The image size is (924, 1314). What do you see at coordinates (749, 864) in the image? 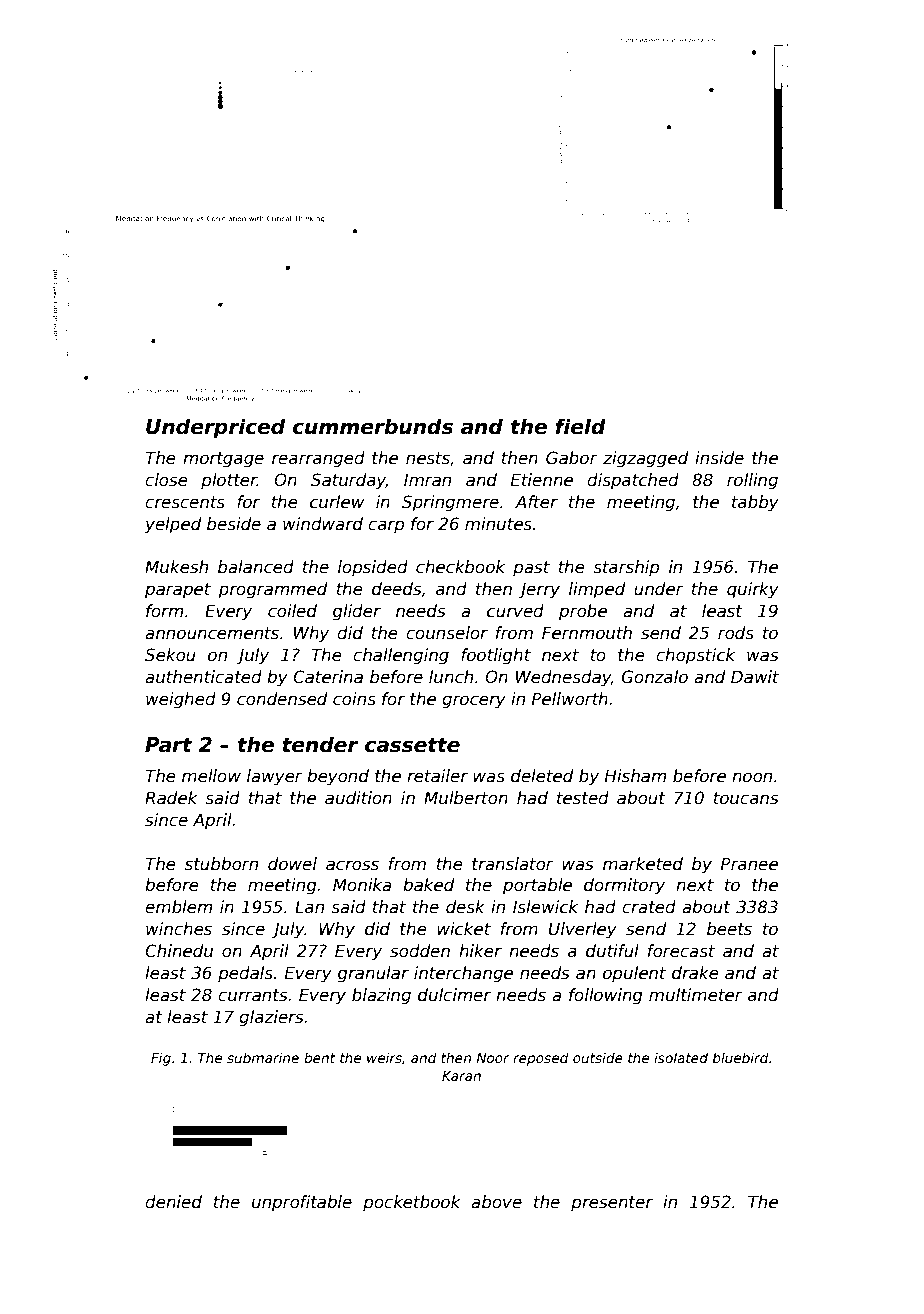
I see `Pranee` at bounding box center [749, 864].
